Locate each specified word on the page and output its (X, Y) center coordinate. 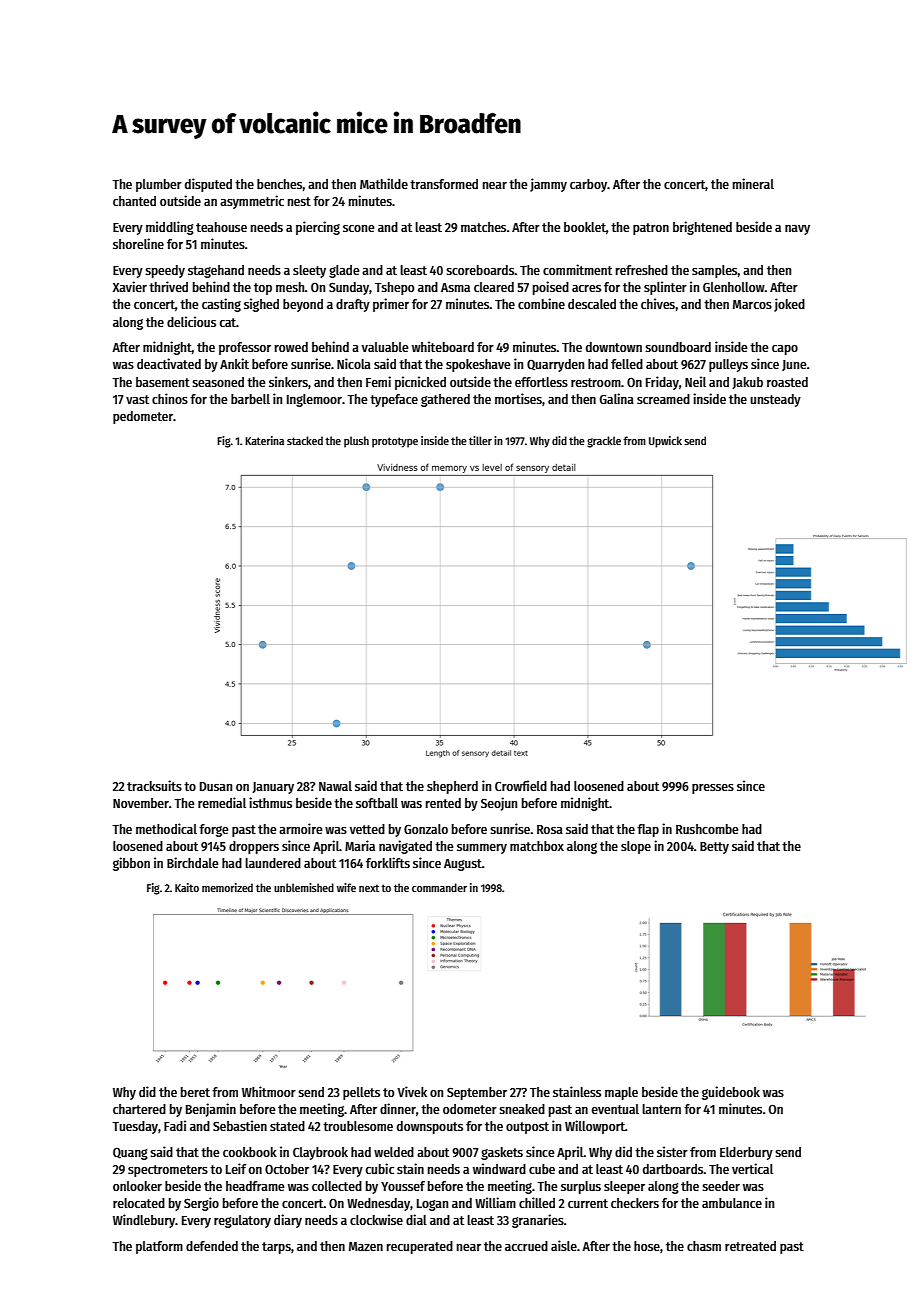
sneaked (522, 1109)
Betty (714, 848)
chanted (134, 201)
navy (797, 230)
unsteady (775, 400)
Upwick (665, 442)
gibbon (131, 864)
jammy (548, 185)
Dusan (216, 786)
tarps (276, 1248)
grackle (604, 442)
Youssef (403, 1186)
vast (137, 399)
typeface (394, 400)
